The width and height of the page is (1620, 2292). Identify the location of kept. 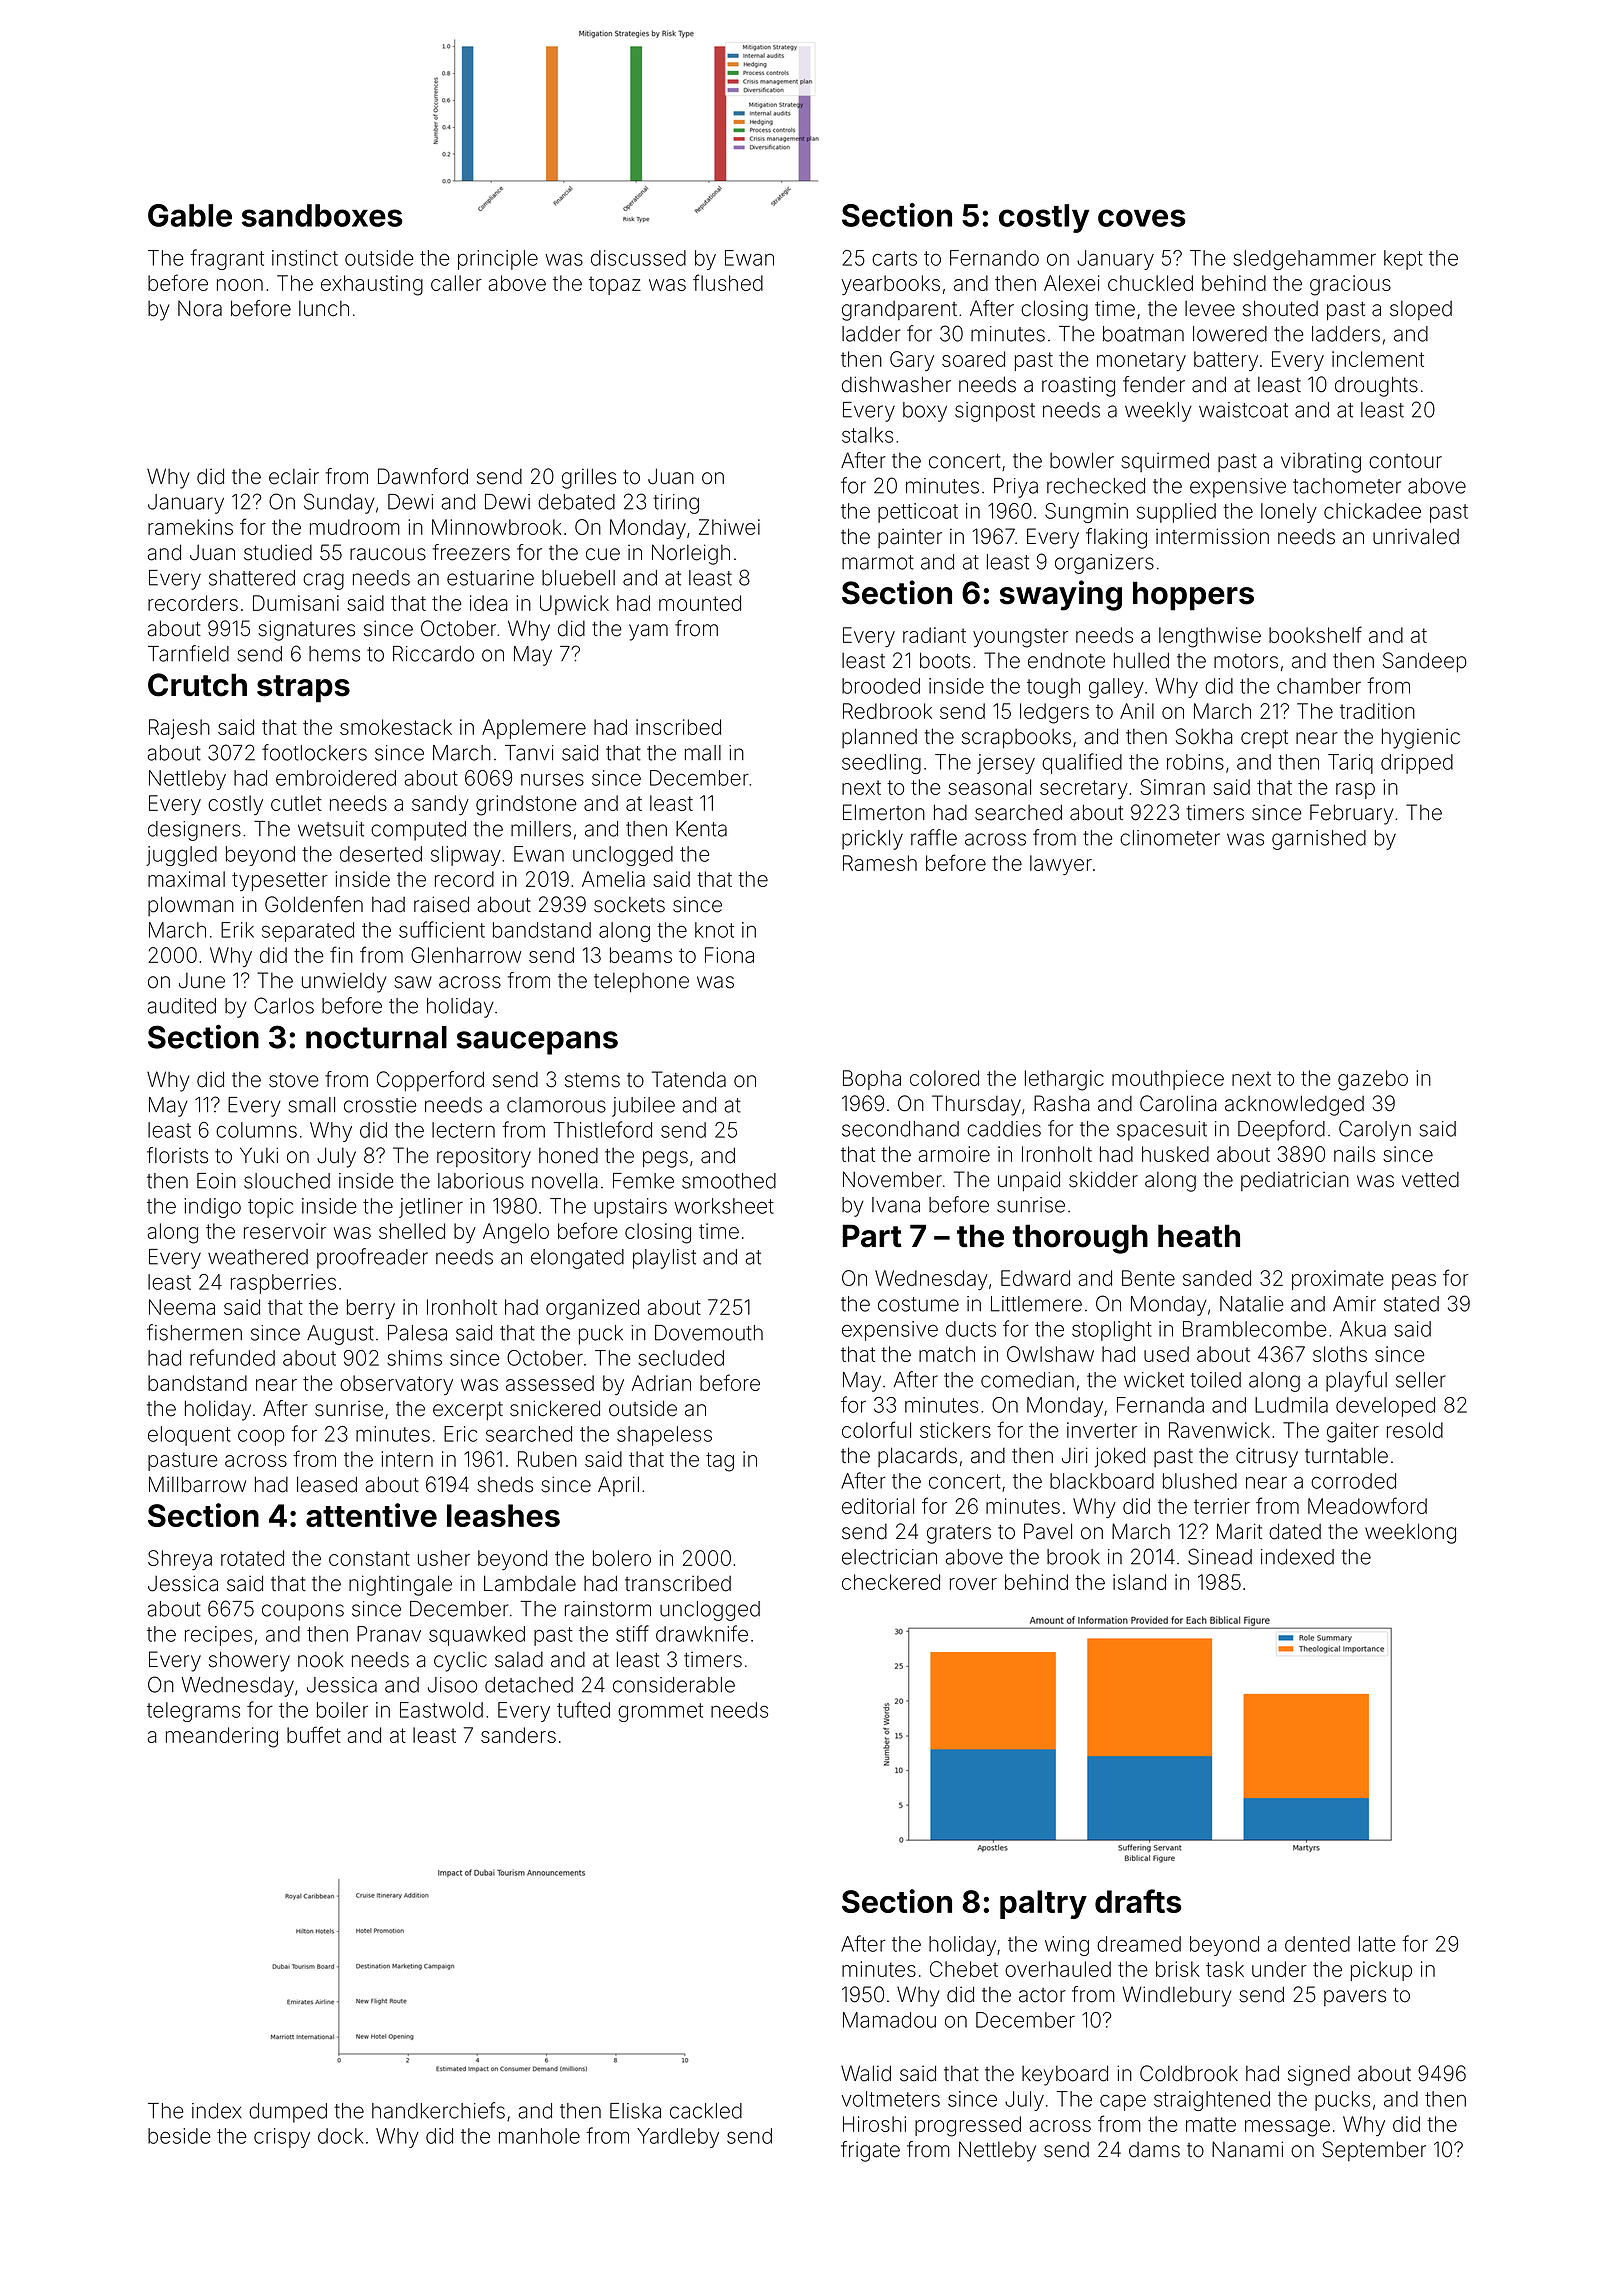
(1403, 260).
